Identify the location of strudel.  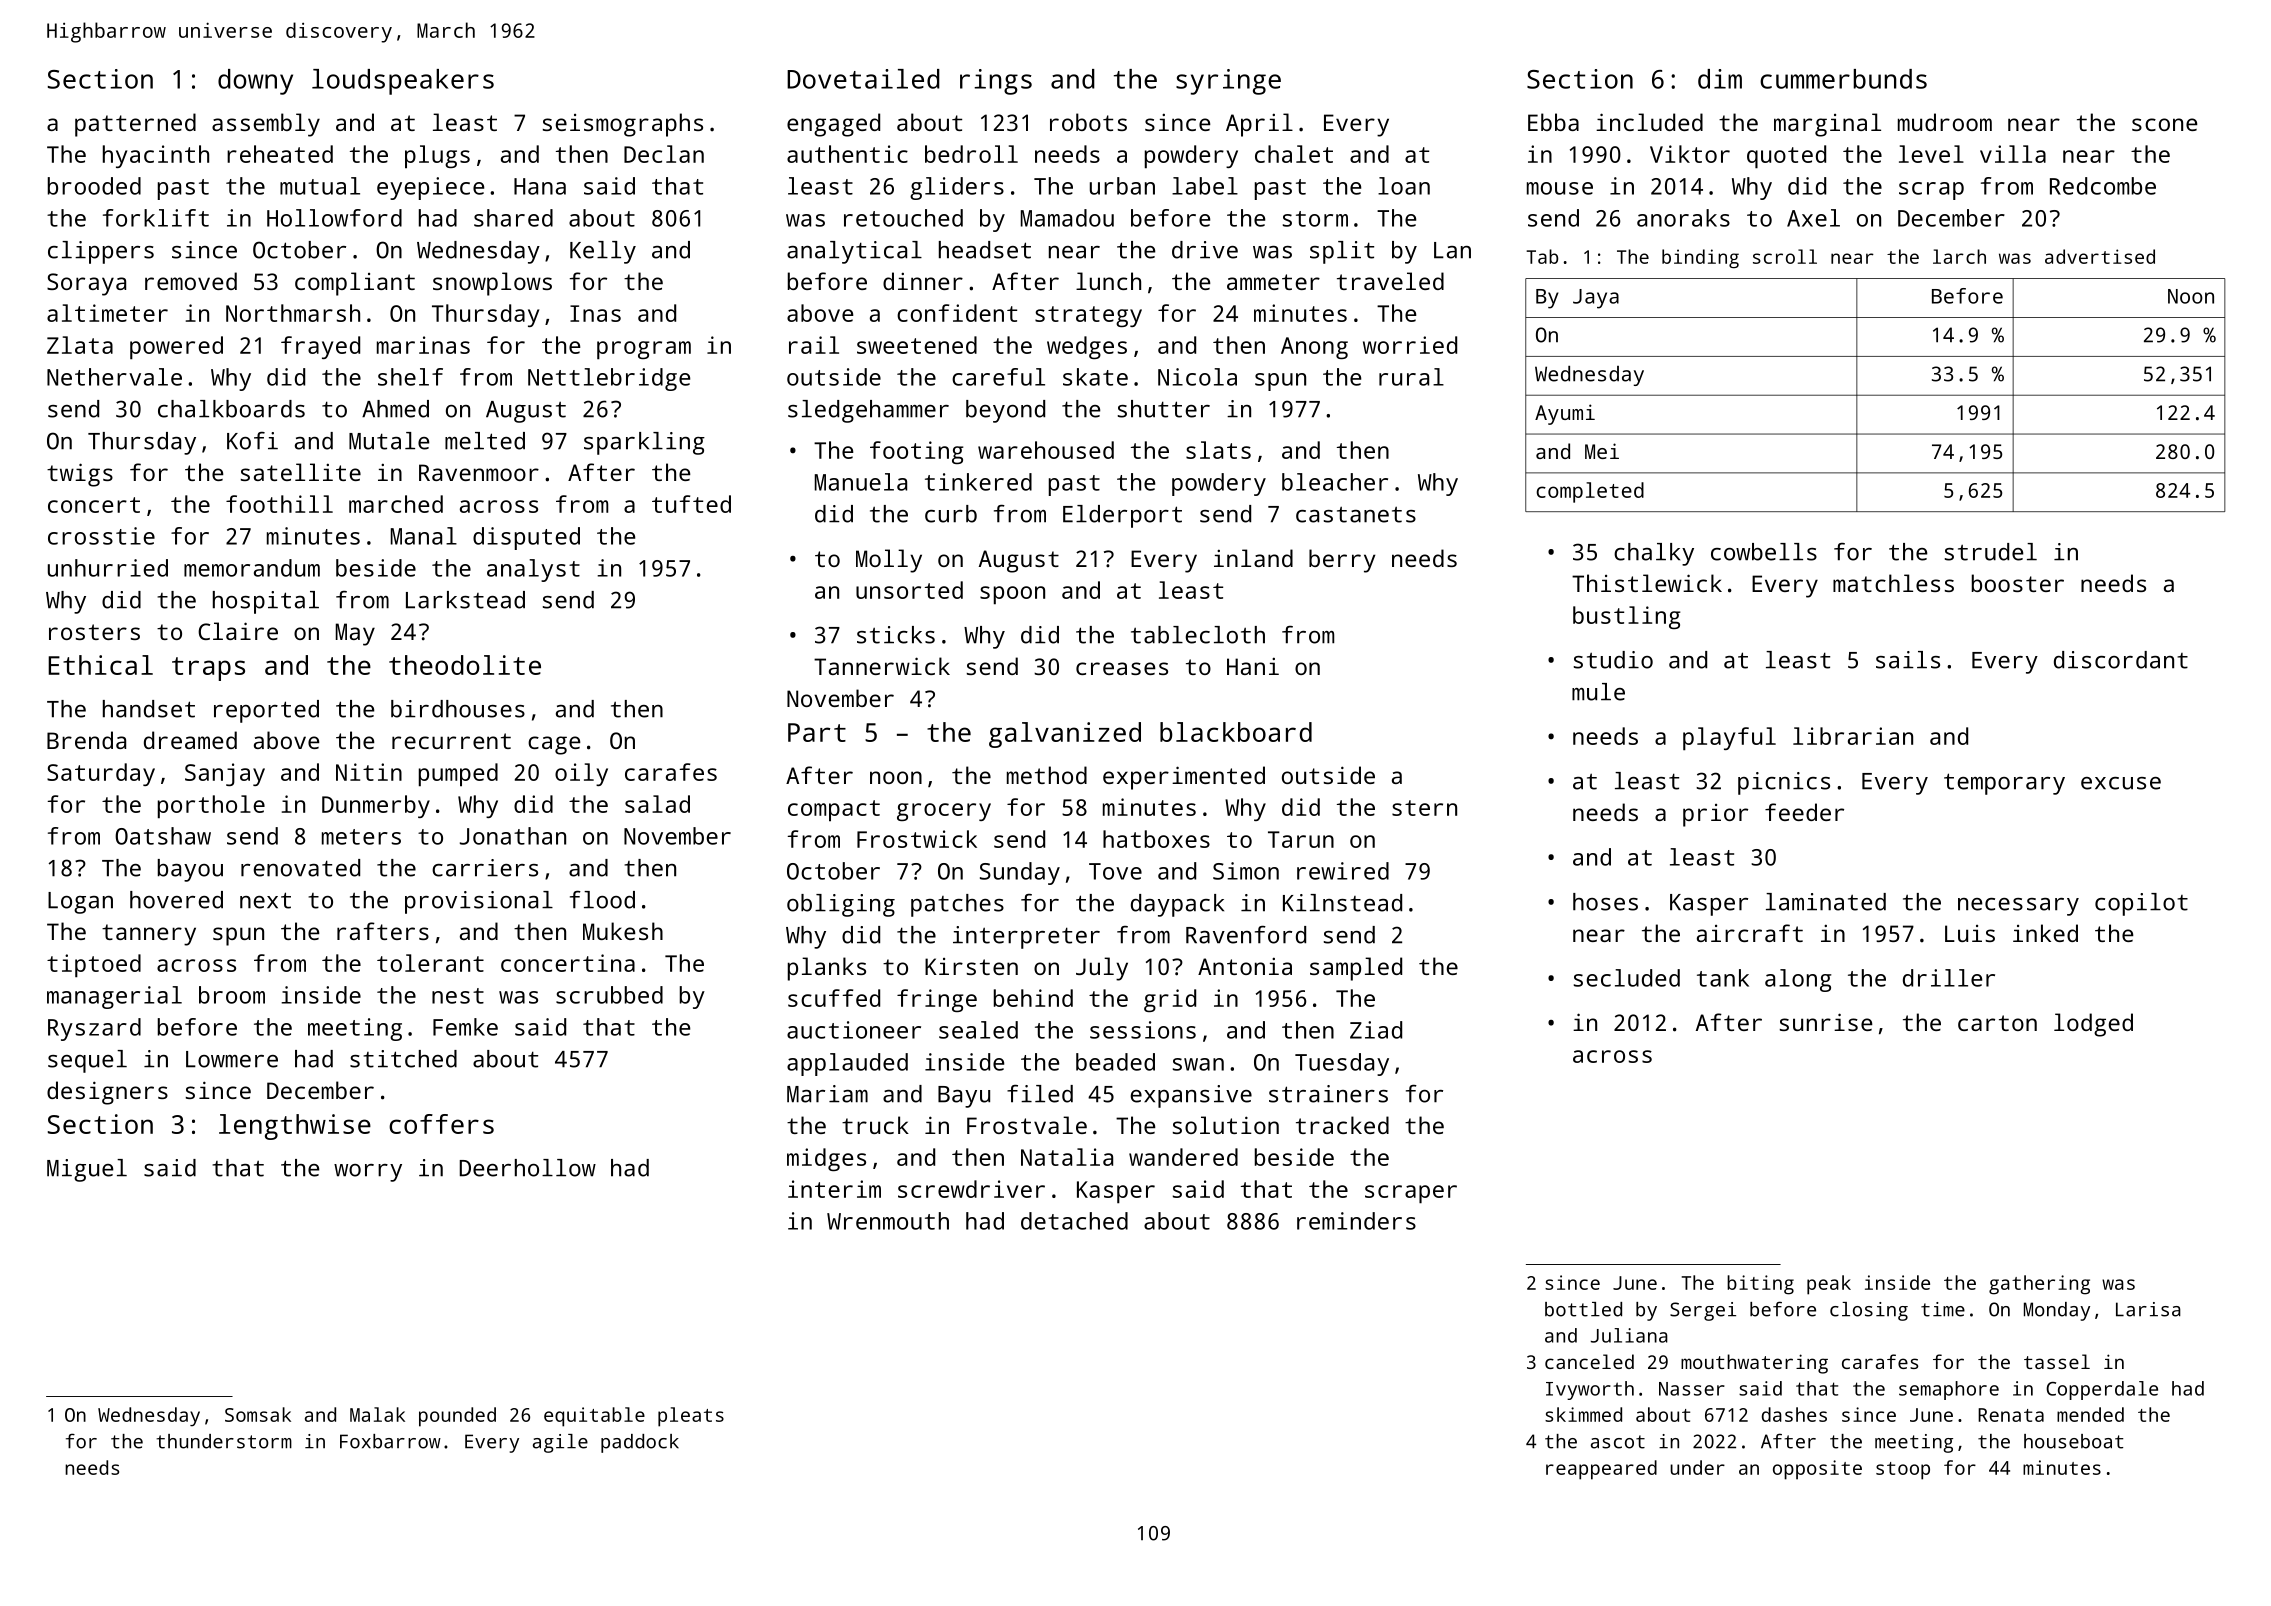
(1991, 552).
